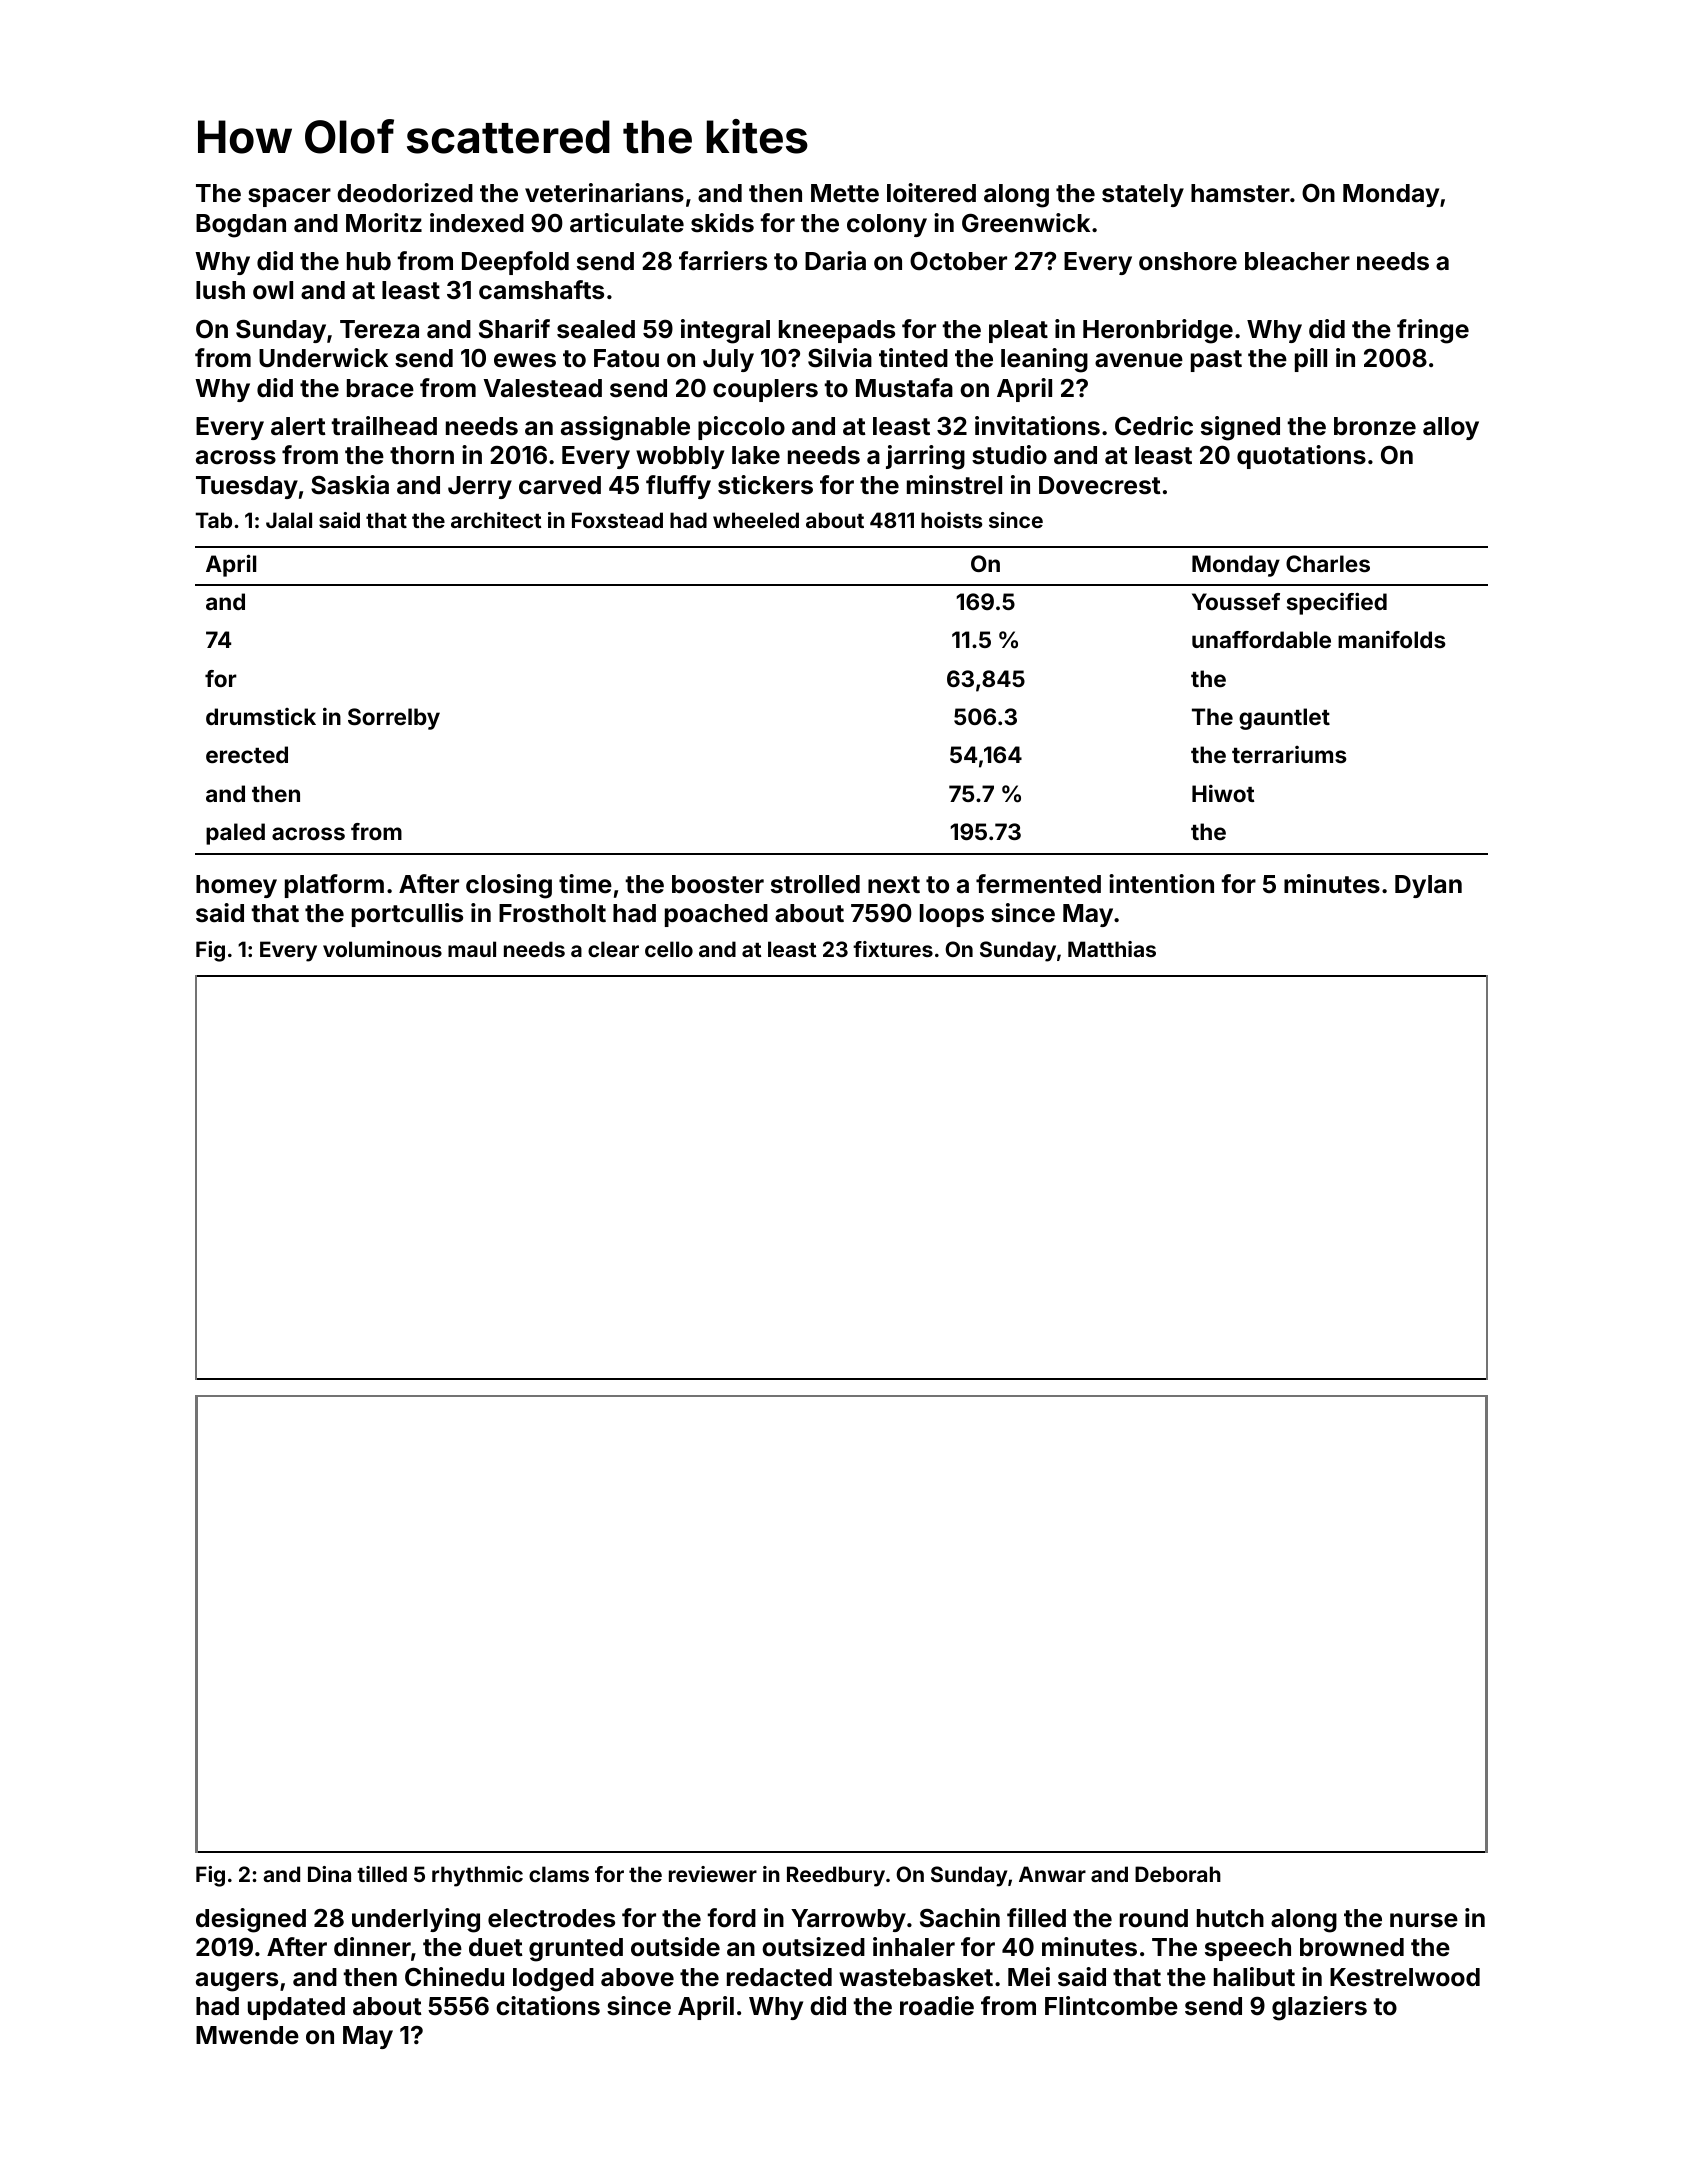 The width and height of the page is (1683, 2178). What do you see at coordinates (261, 716) in the page?
I see `drumstick` at bounding box center [261, 716].
